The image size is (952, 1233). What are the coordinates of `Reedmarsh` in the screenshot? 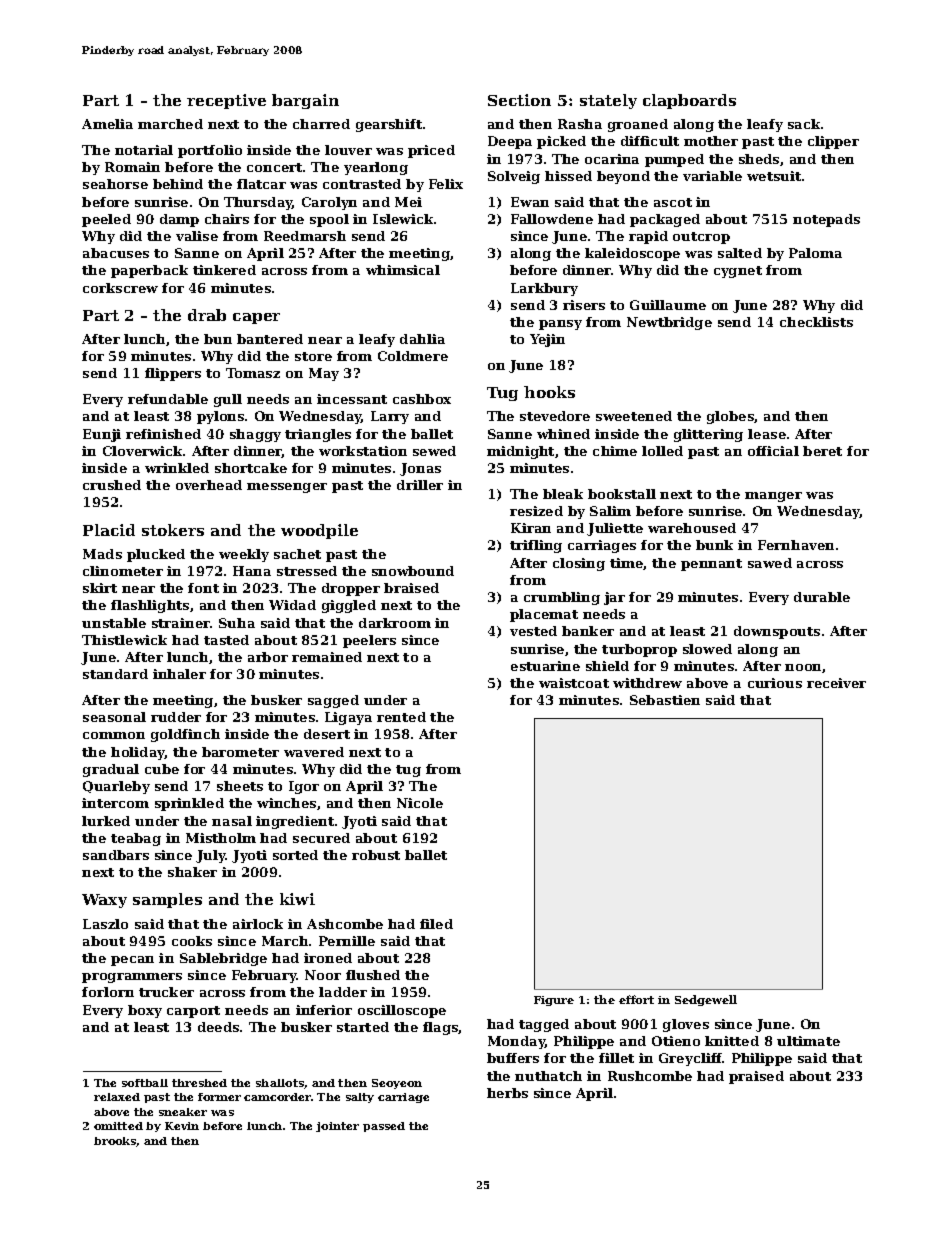 It's located at (305, 236).
